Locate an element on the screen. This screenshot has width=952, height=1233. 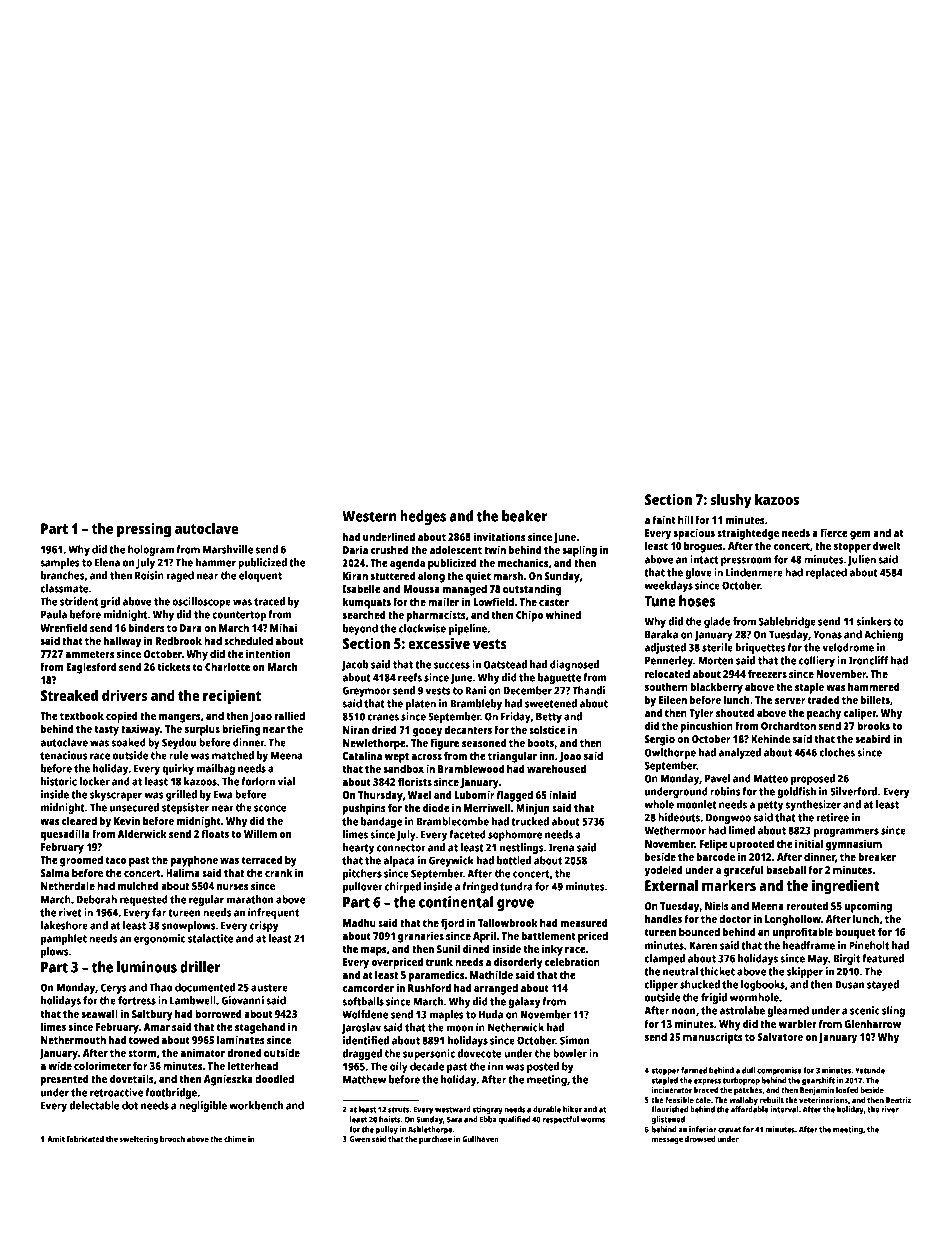
pressing is located at coordinates (144, 530).
